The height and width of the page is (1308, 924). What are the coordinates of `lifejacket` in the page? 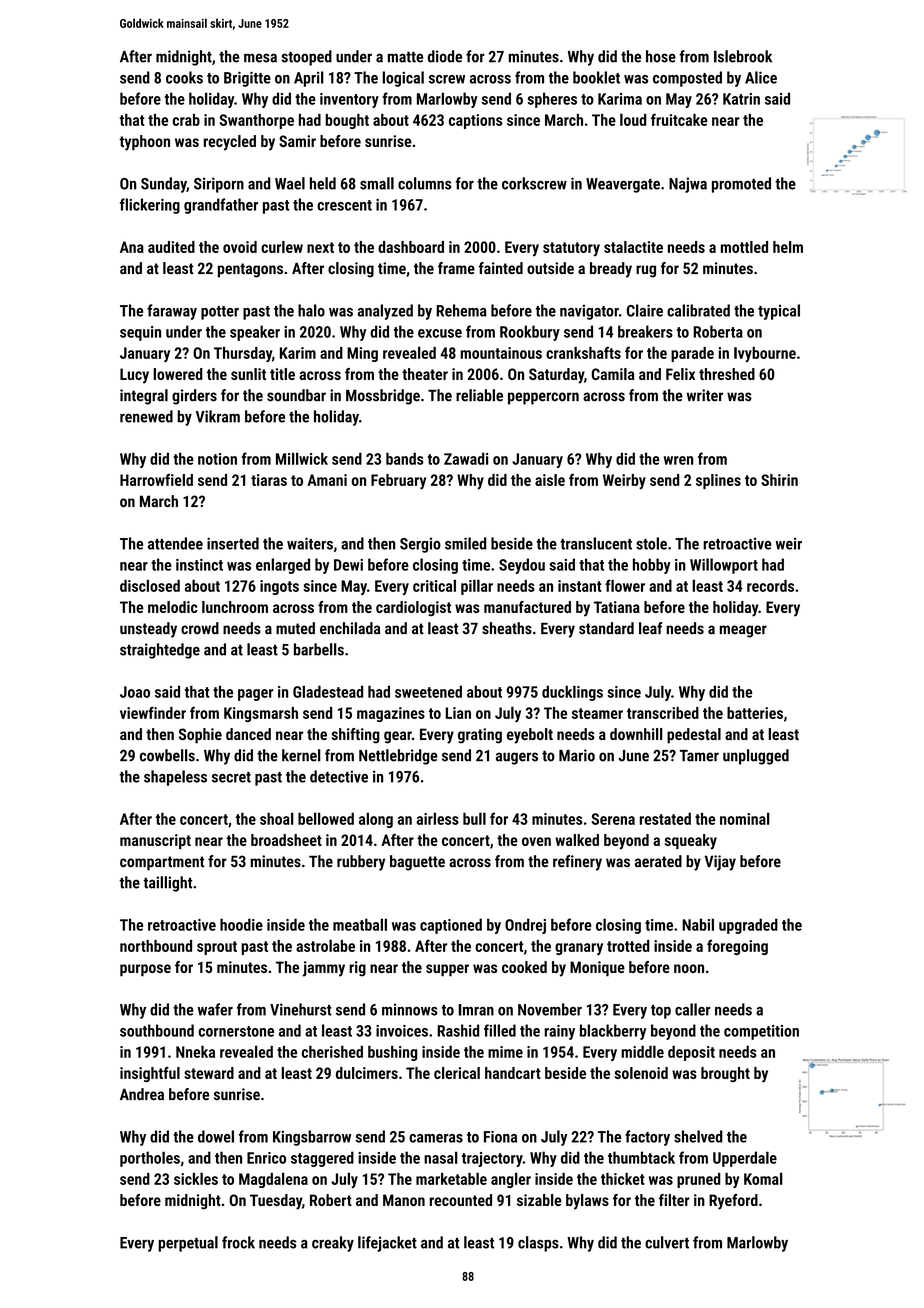 It's located at (387, 1244).
